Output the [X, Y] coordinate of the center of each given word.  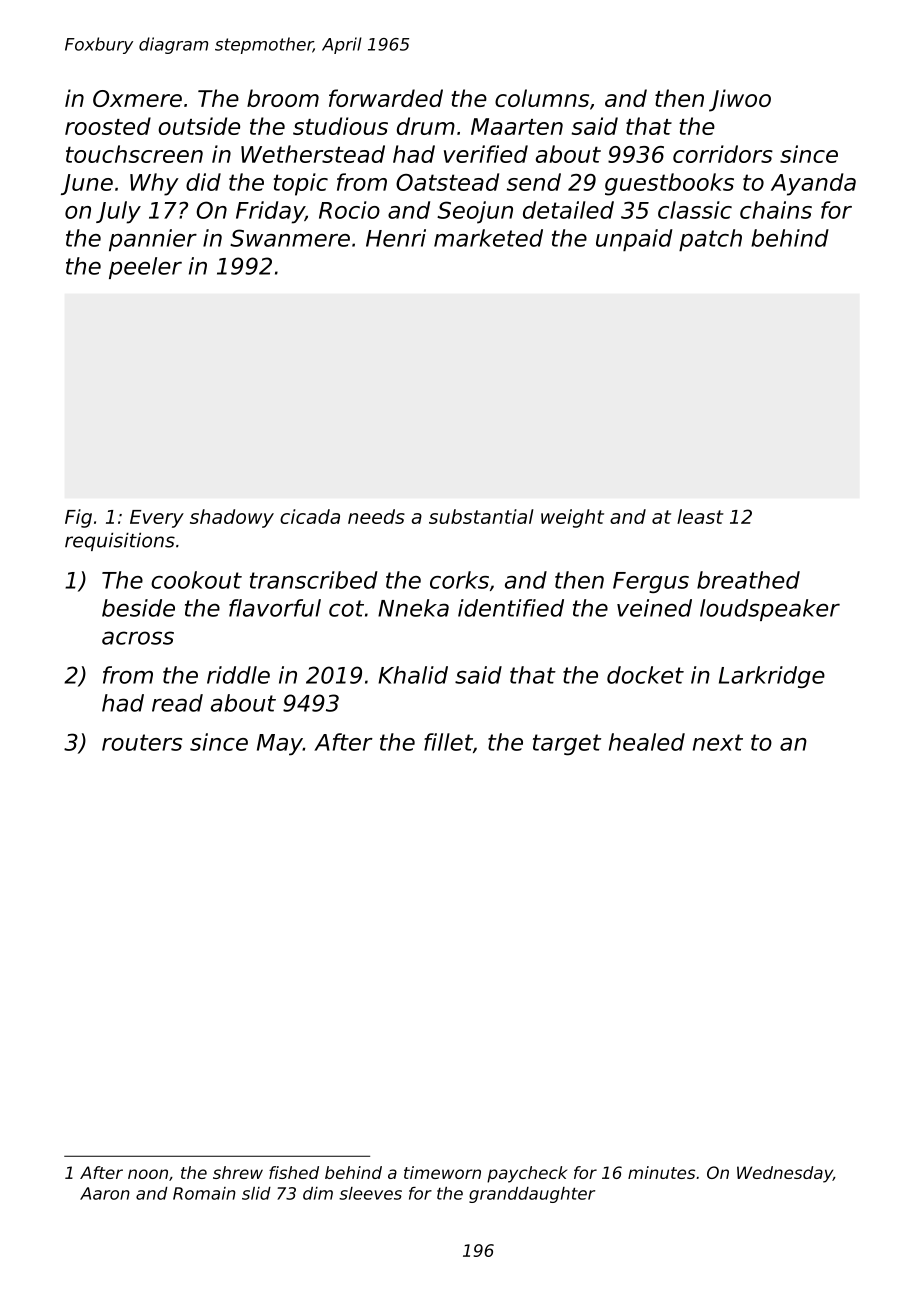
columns [542, 98]
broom [283, 98]
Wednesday [785, 1174]
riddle [238, 675]
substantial [481, 516]
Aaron [105, 1193]
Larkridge [772, 677]
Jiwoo [740, 100]
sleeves [370, 1193]
